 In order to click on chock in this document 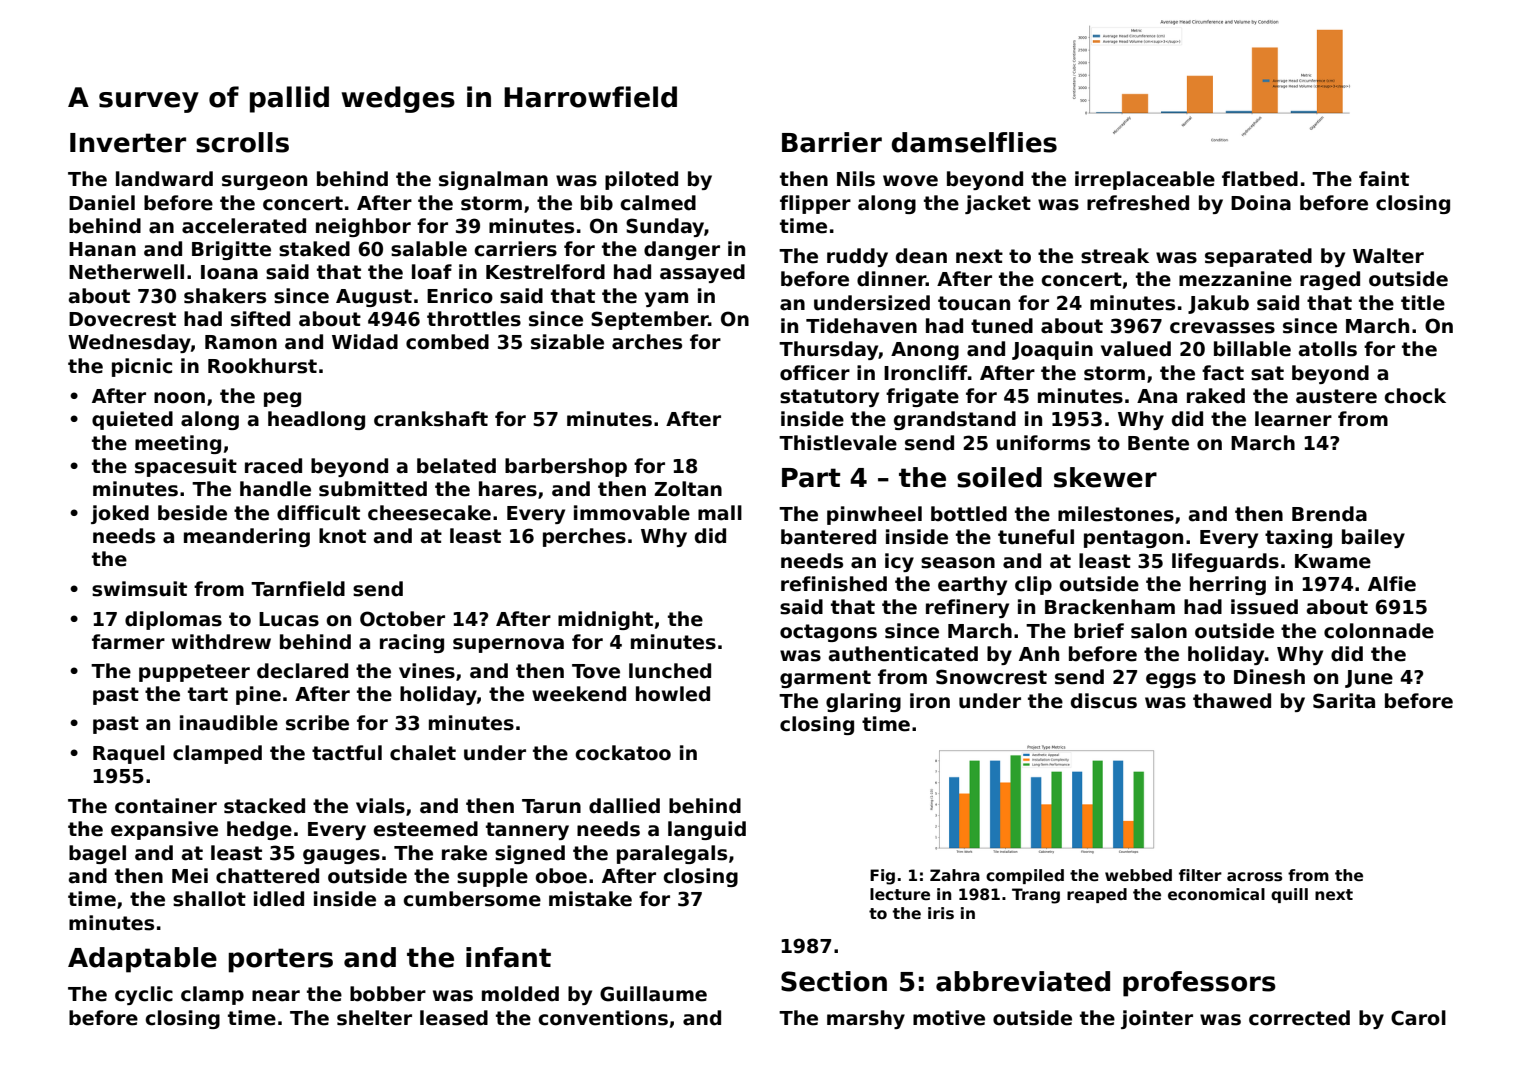, I will do `click(1415, 396)`.
